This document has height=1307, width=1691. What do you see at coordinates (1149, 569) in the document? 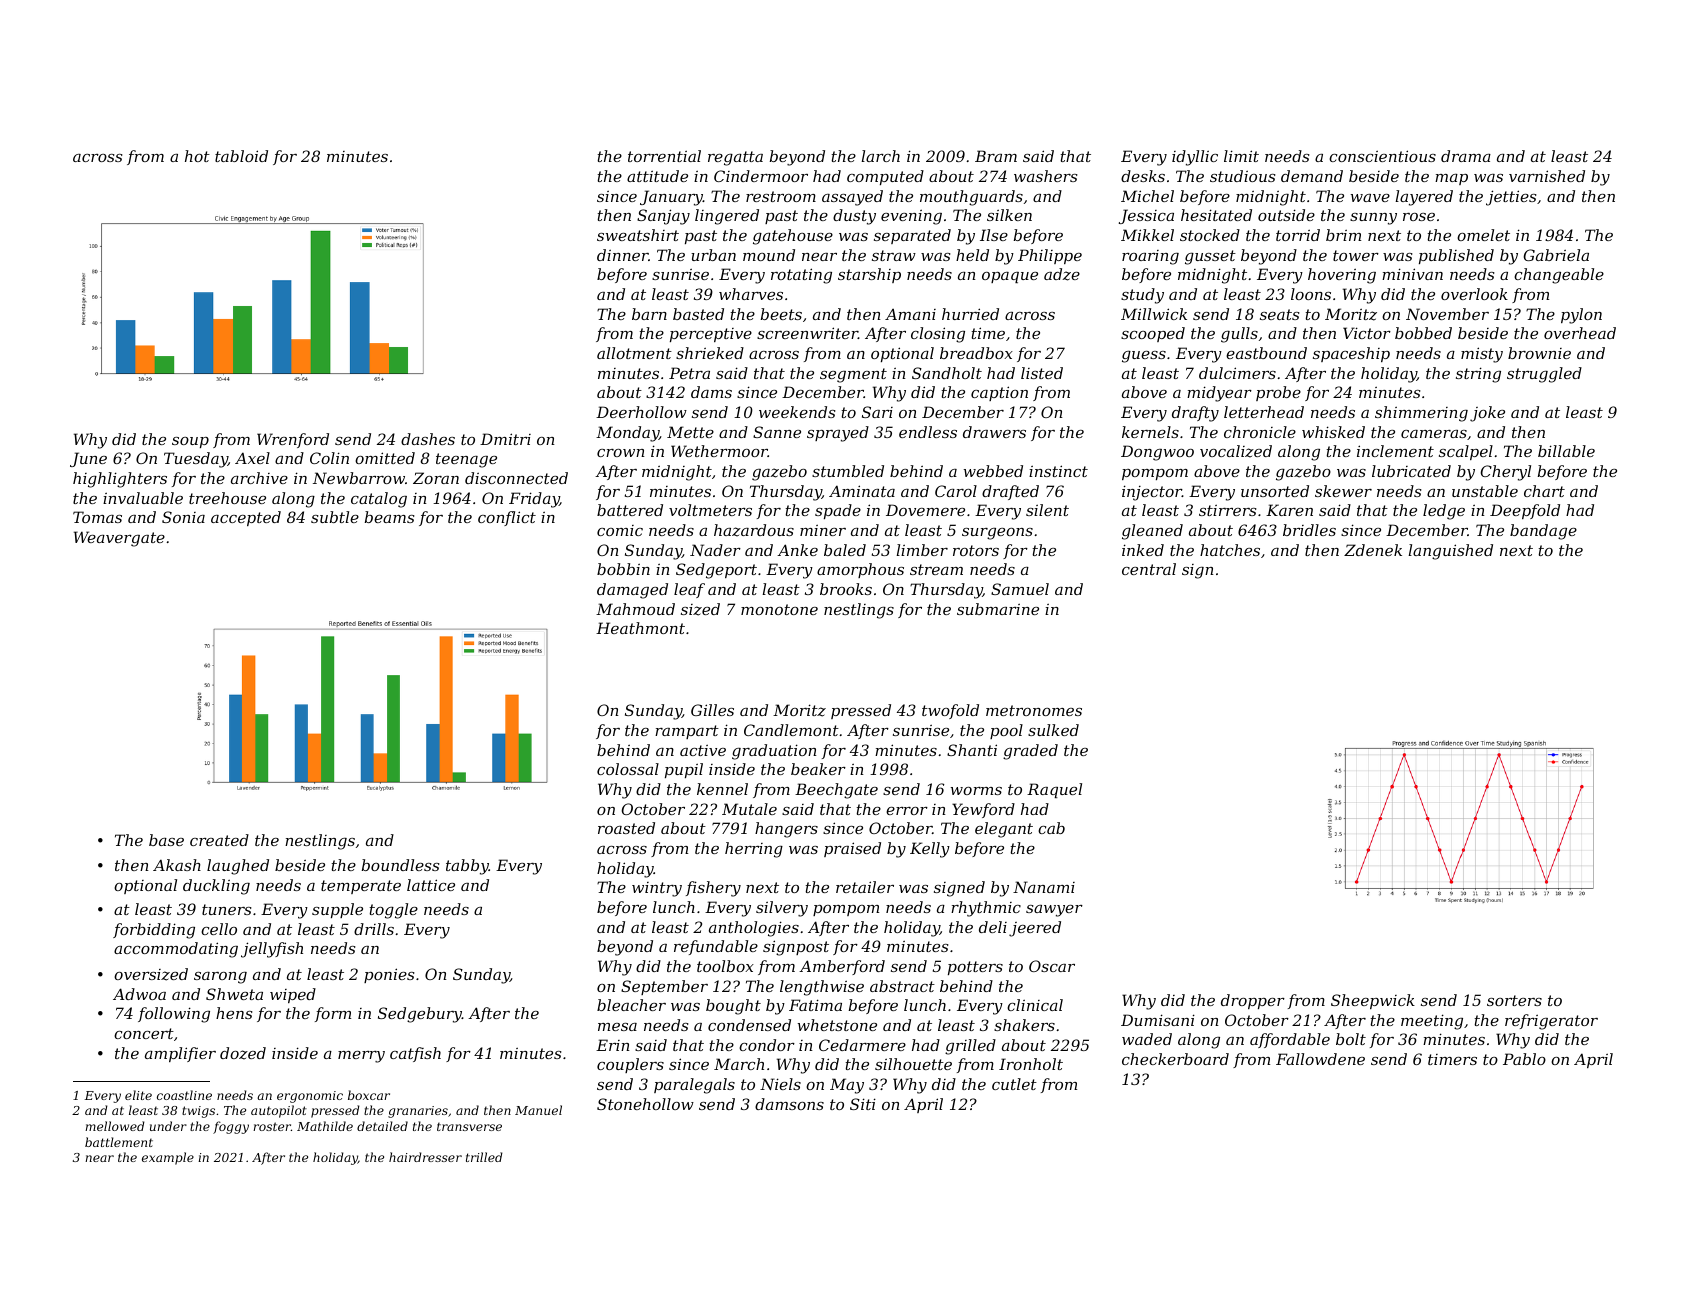
I see `central` at bounding box center [1149, 569].
